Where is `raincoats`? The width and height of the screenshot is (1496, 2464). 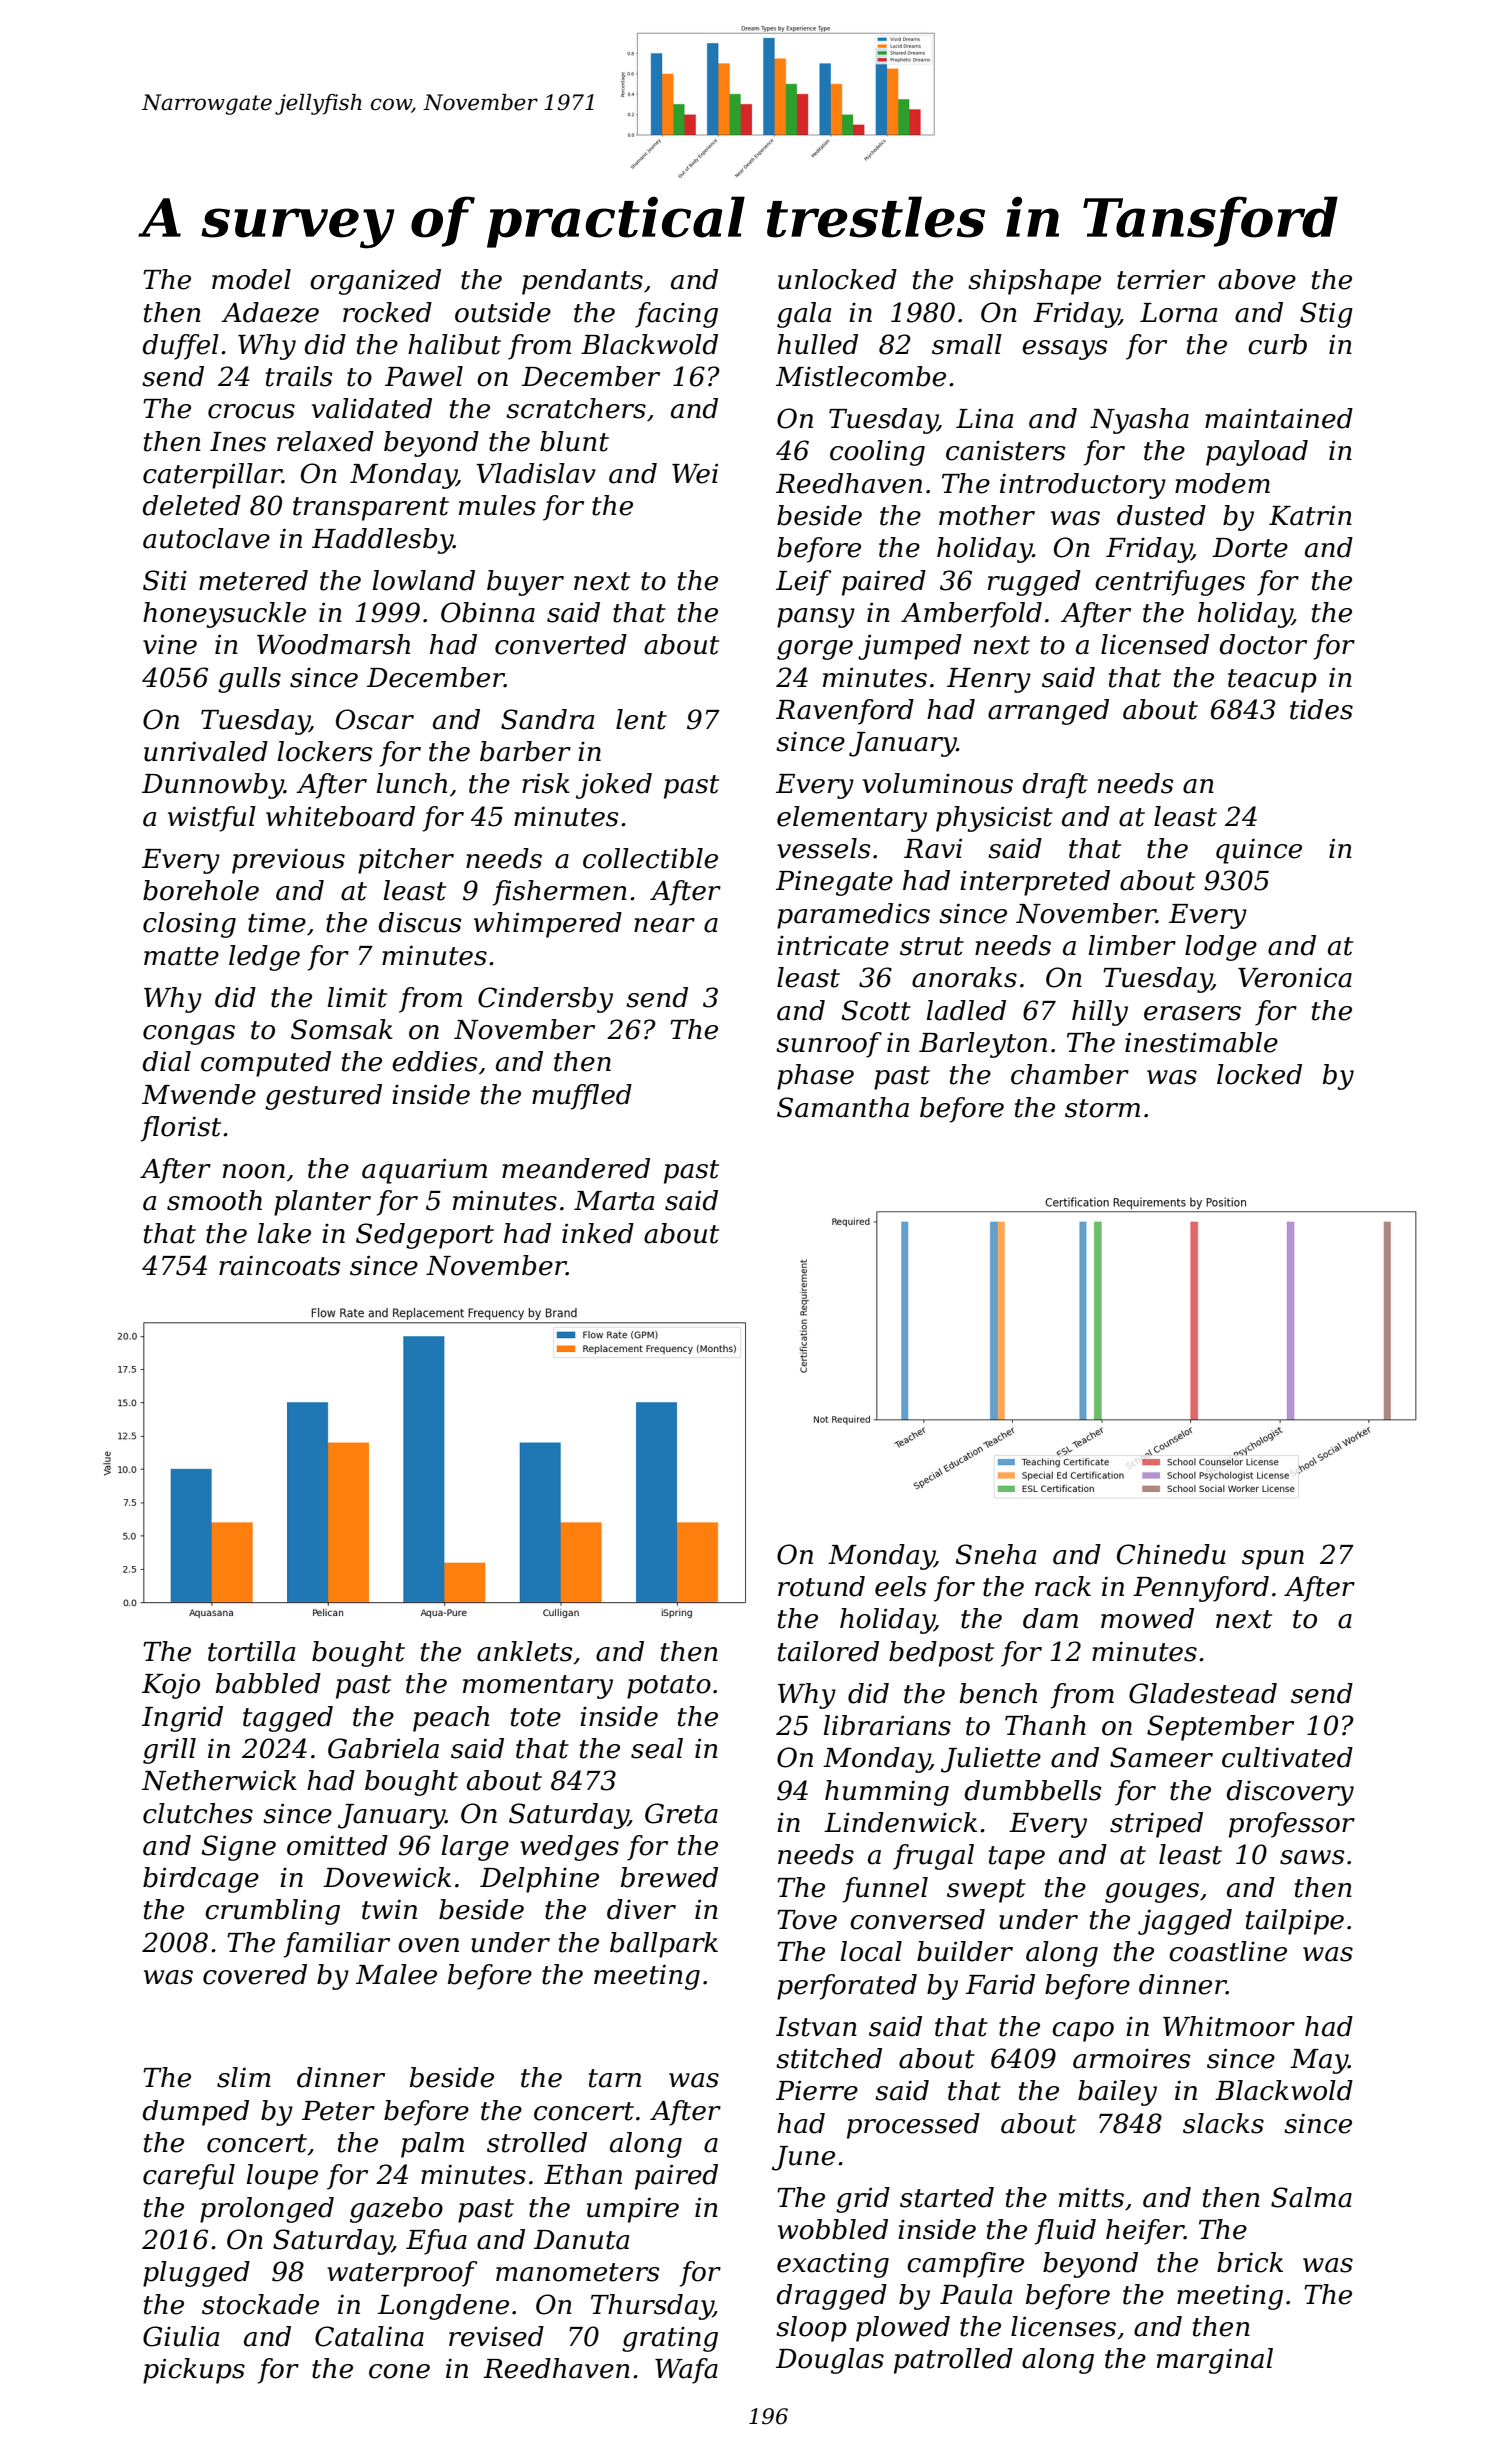
raincoats is located at coordinates (280, 1265).
